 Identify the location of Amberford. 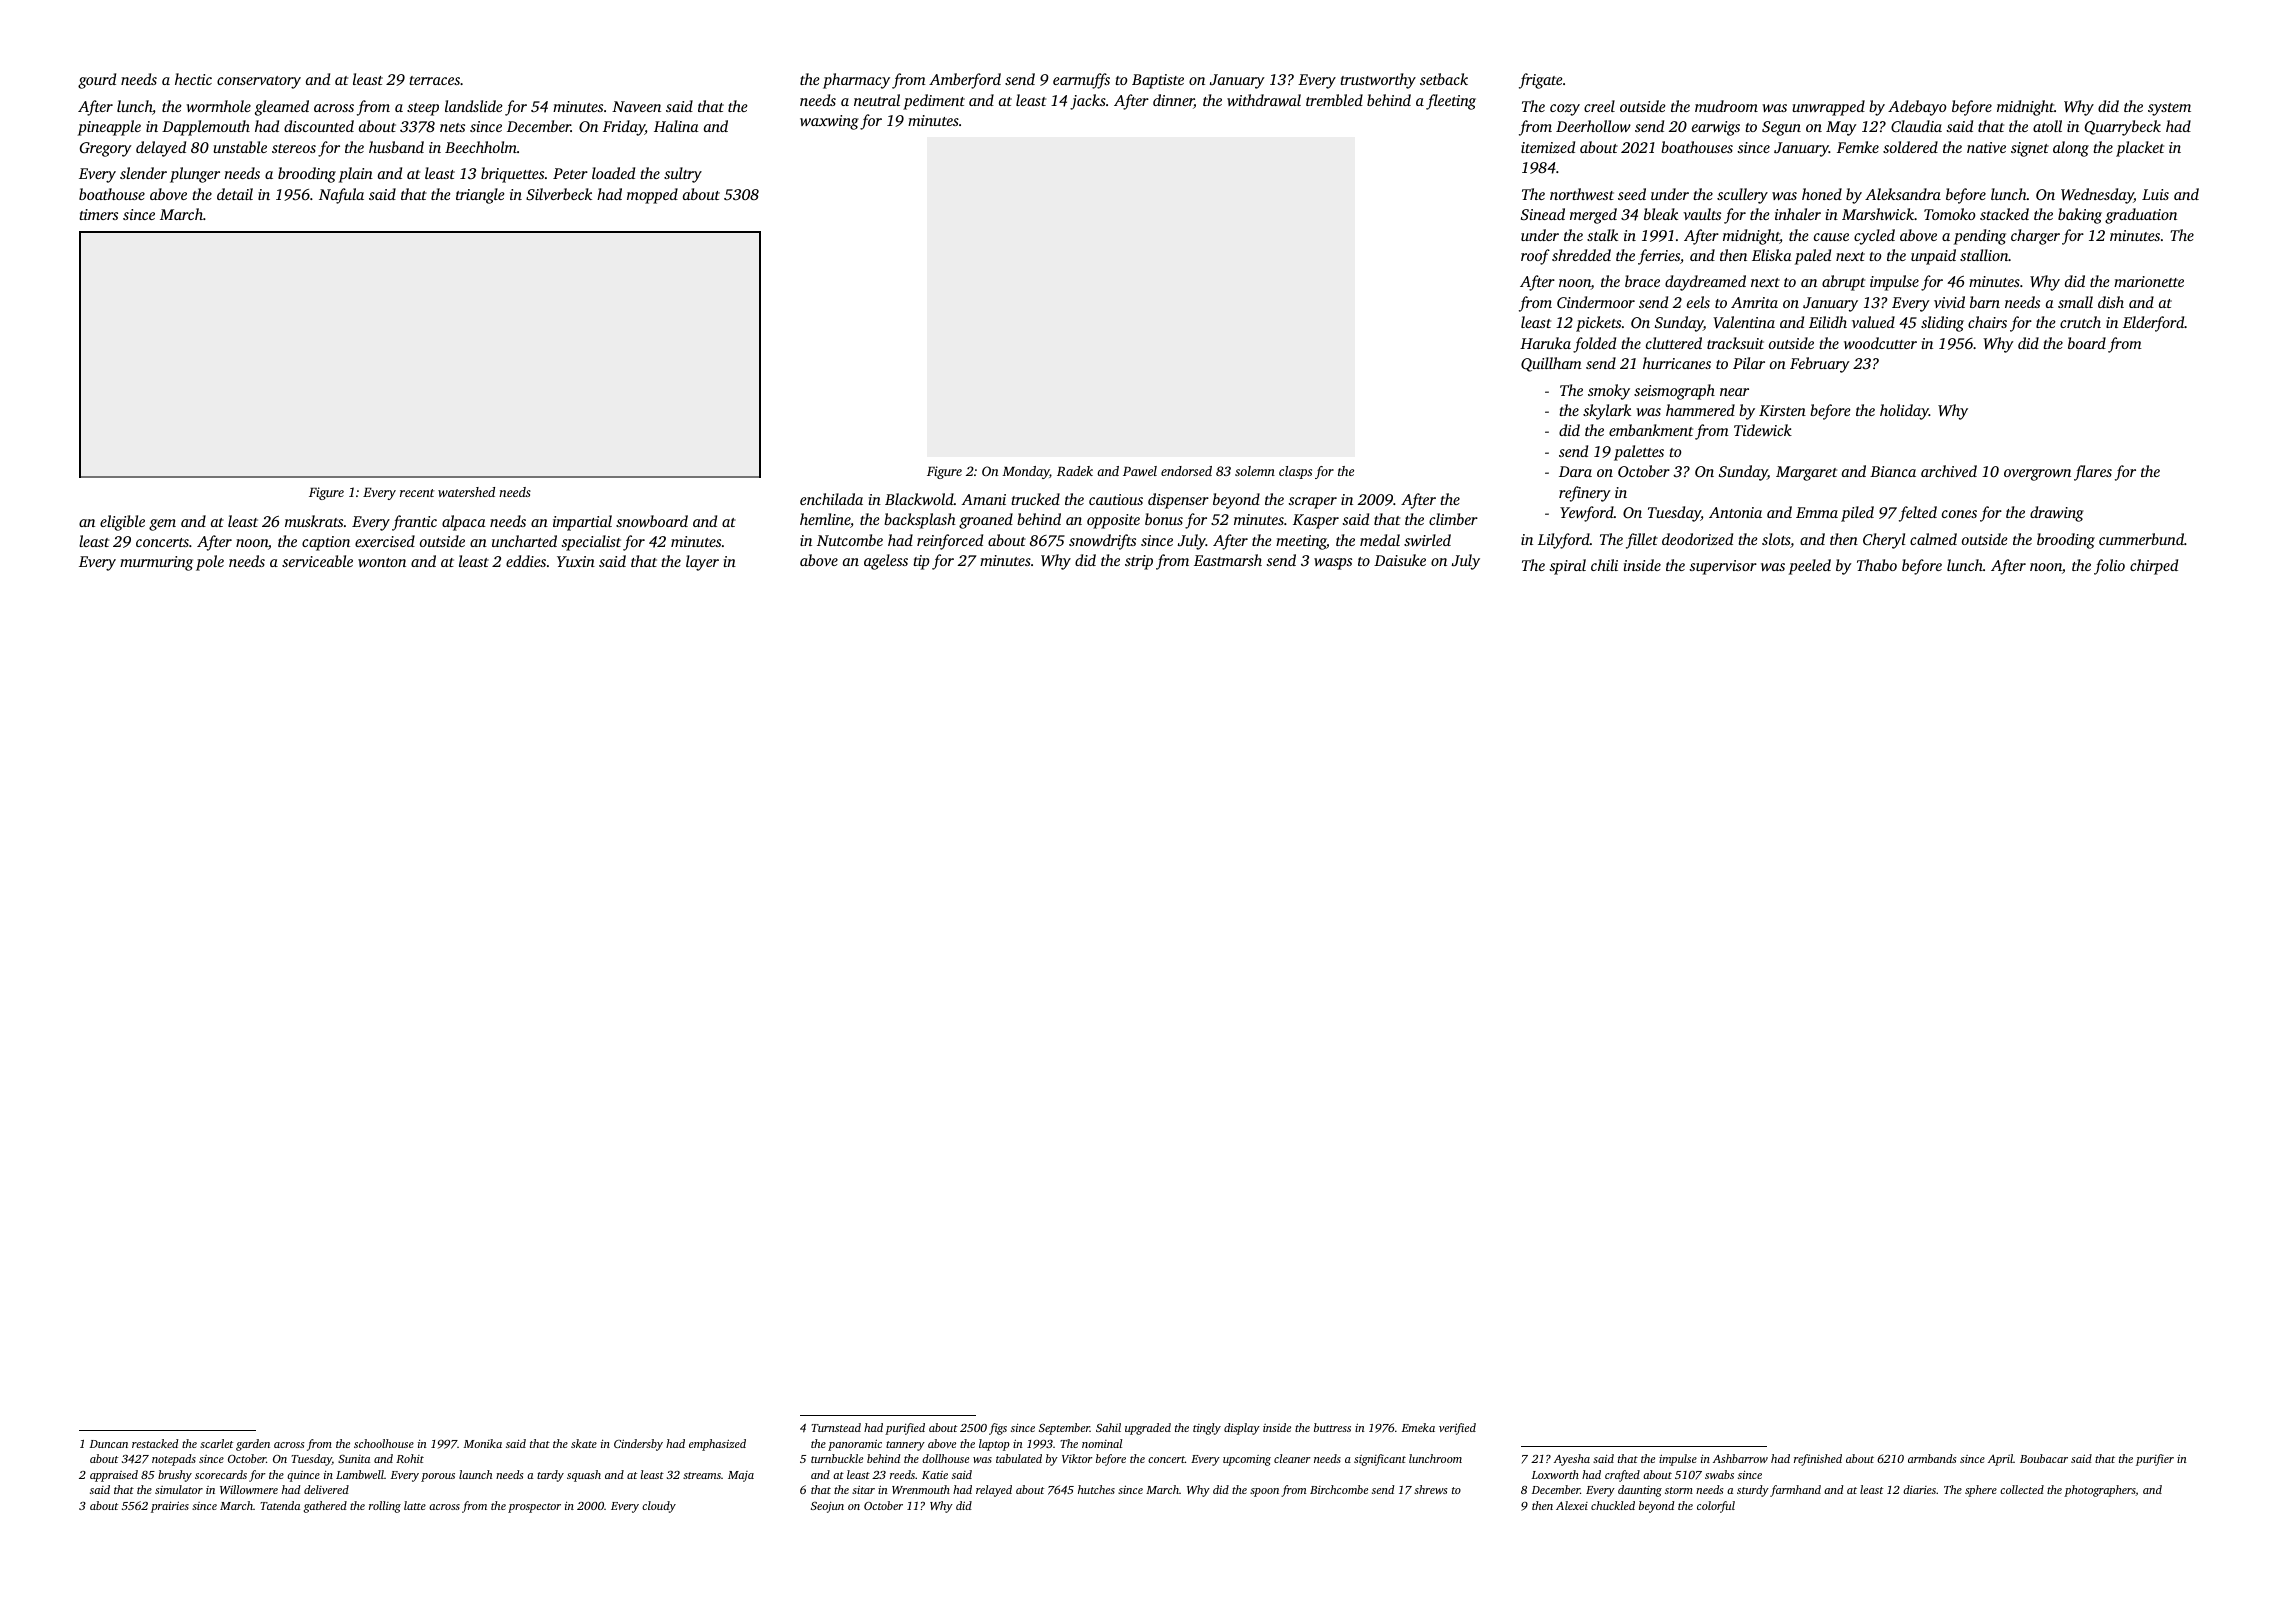
(965, 81).
